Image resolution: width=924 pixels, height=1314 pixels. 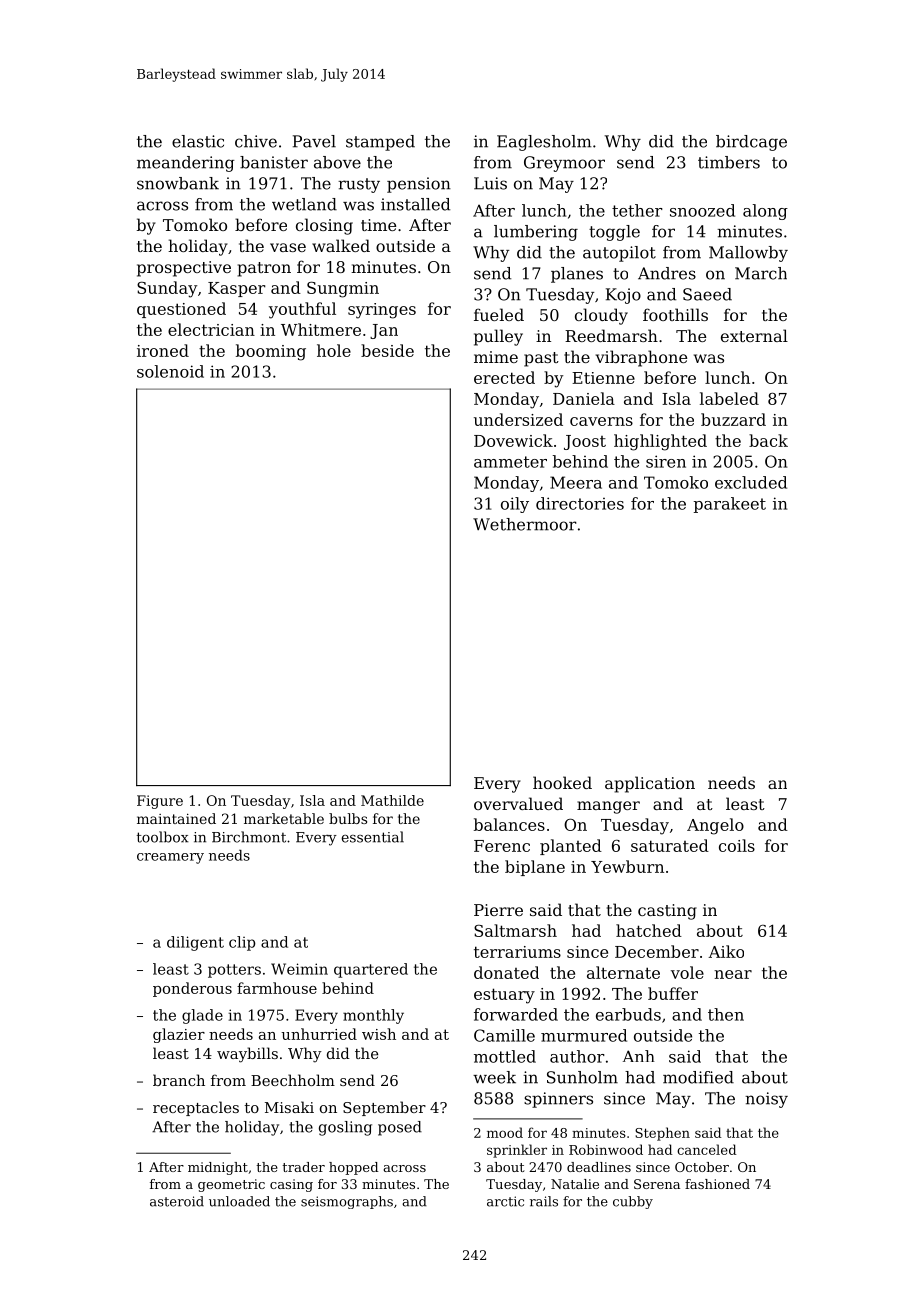 I want to click on Meera, so click(x=576, y=482).
